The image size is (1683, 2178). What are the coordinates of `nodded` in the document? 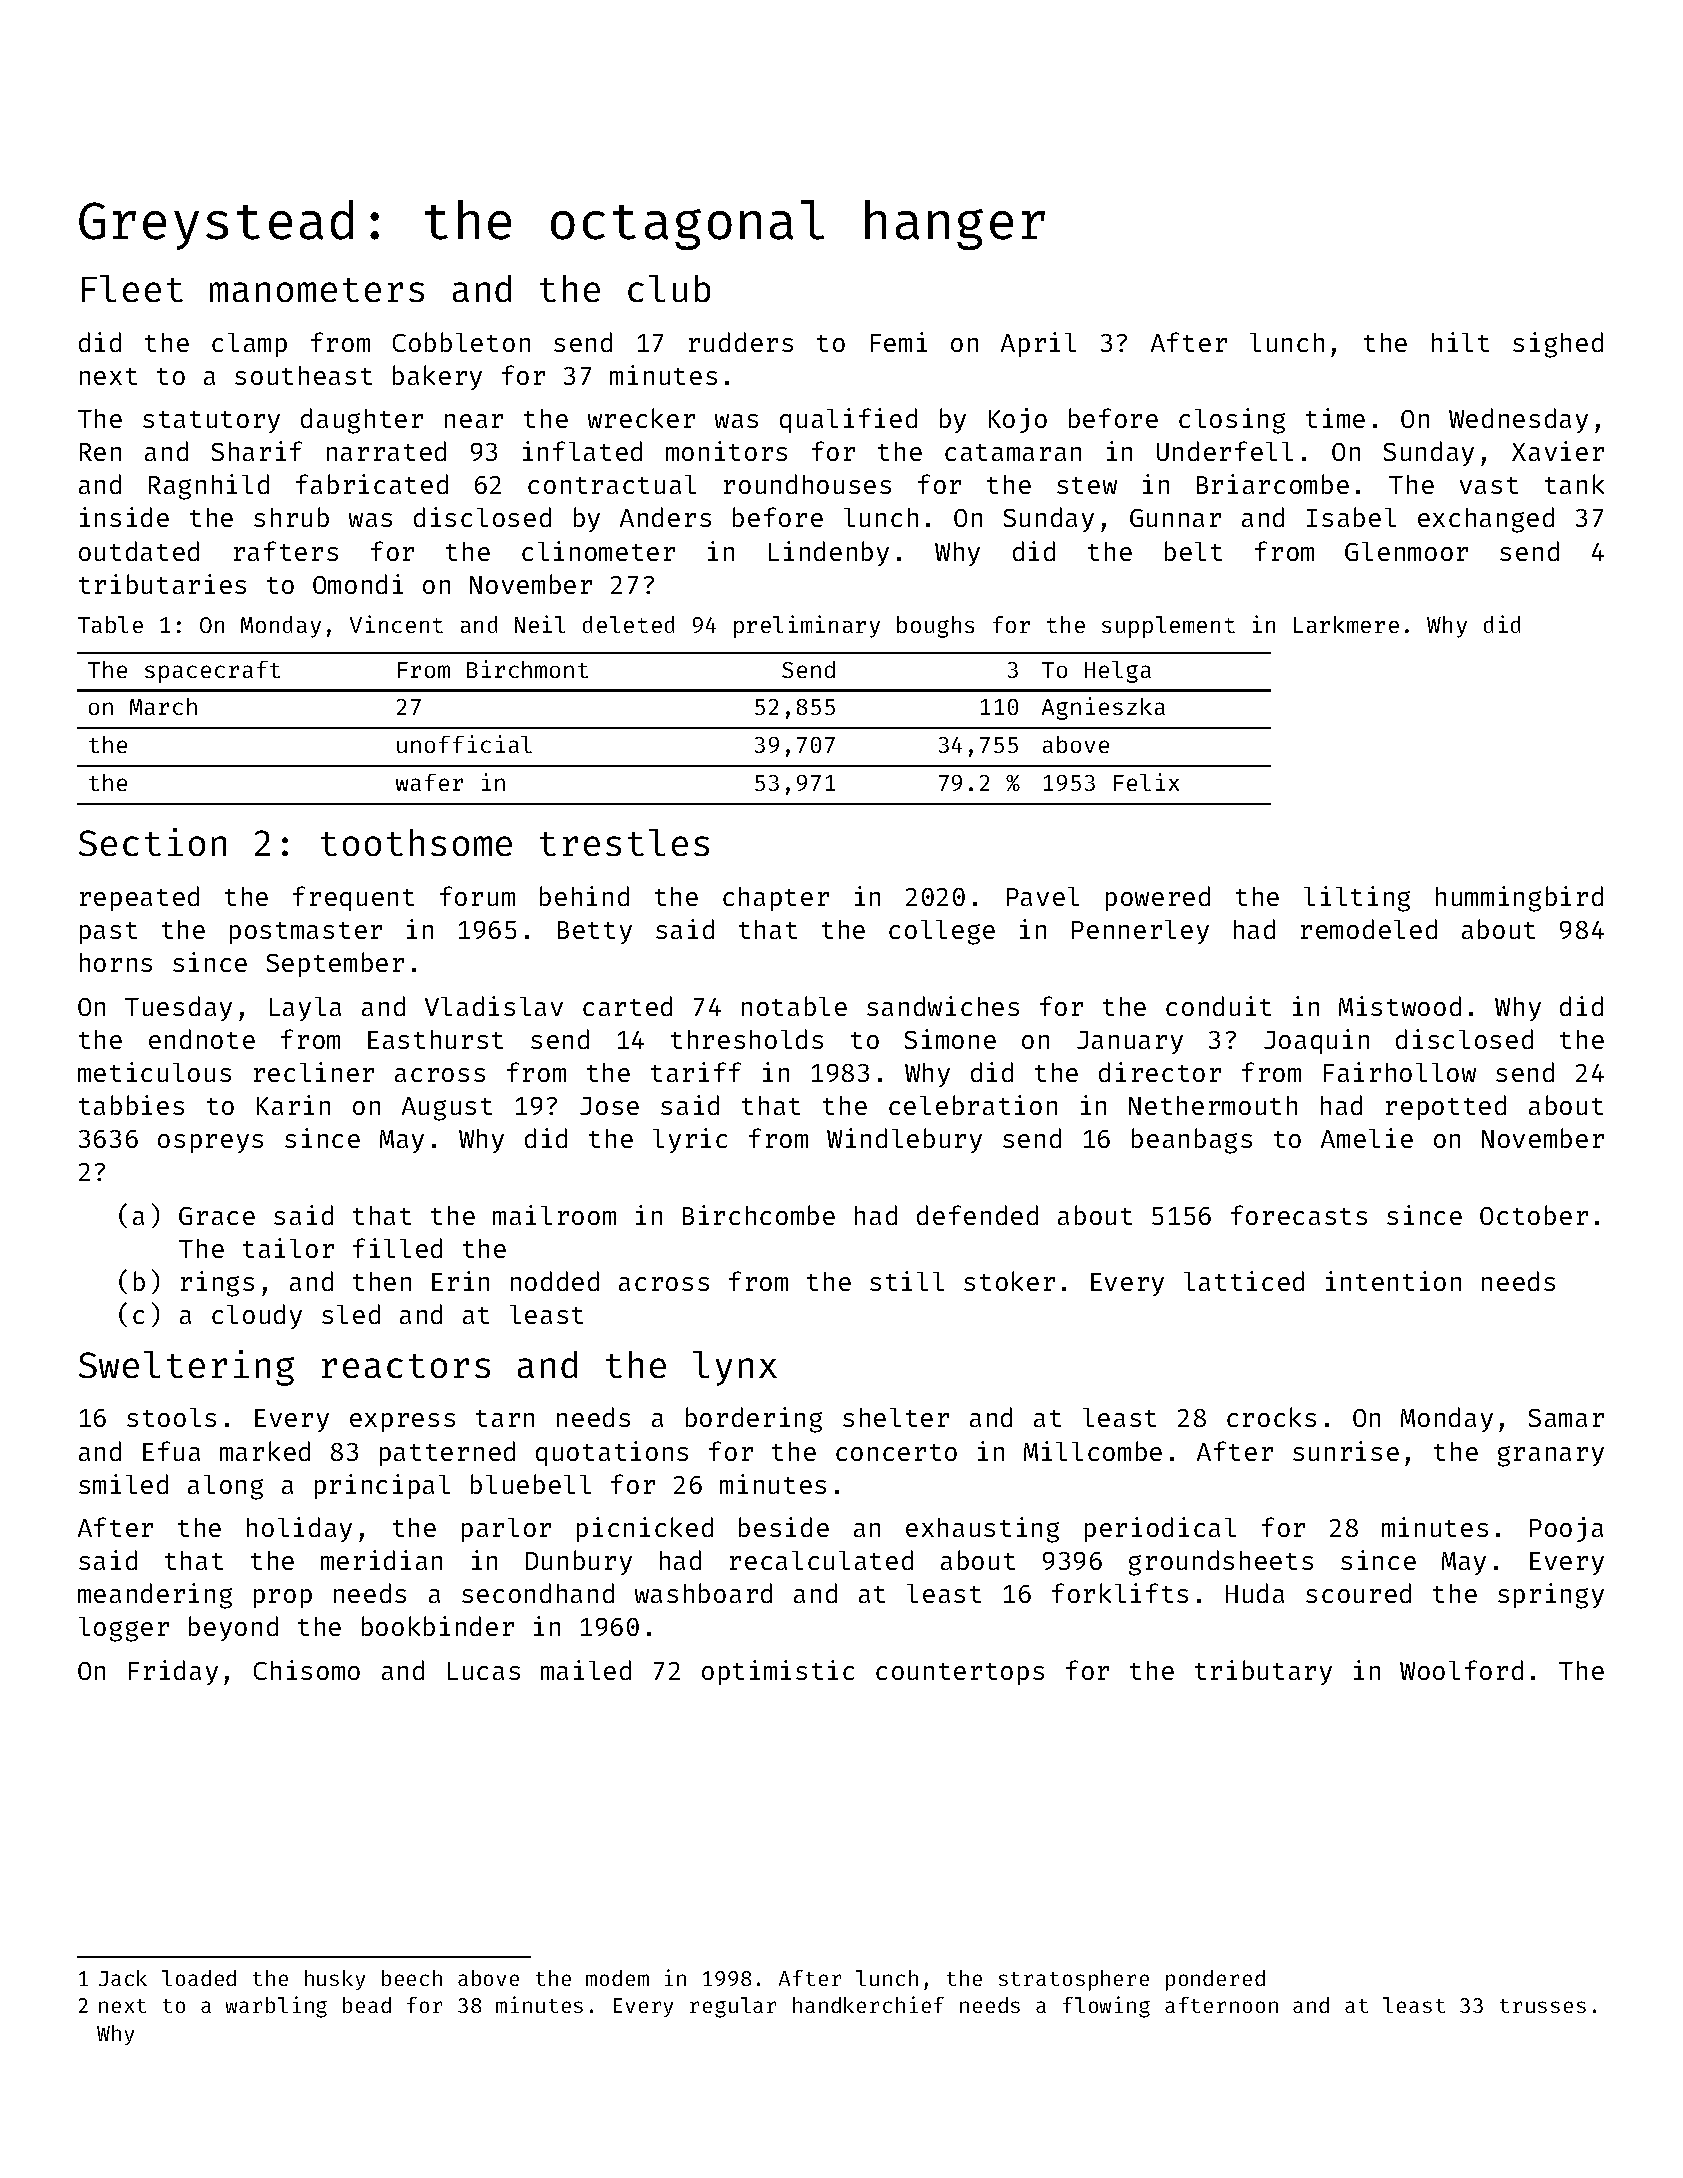 It's located at (555, 1281).
